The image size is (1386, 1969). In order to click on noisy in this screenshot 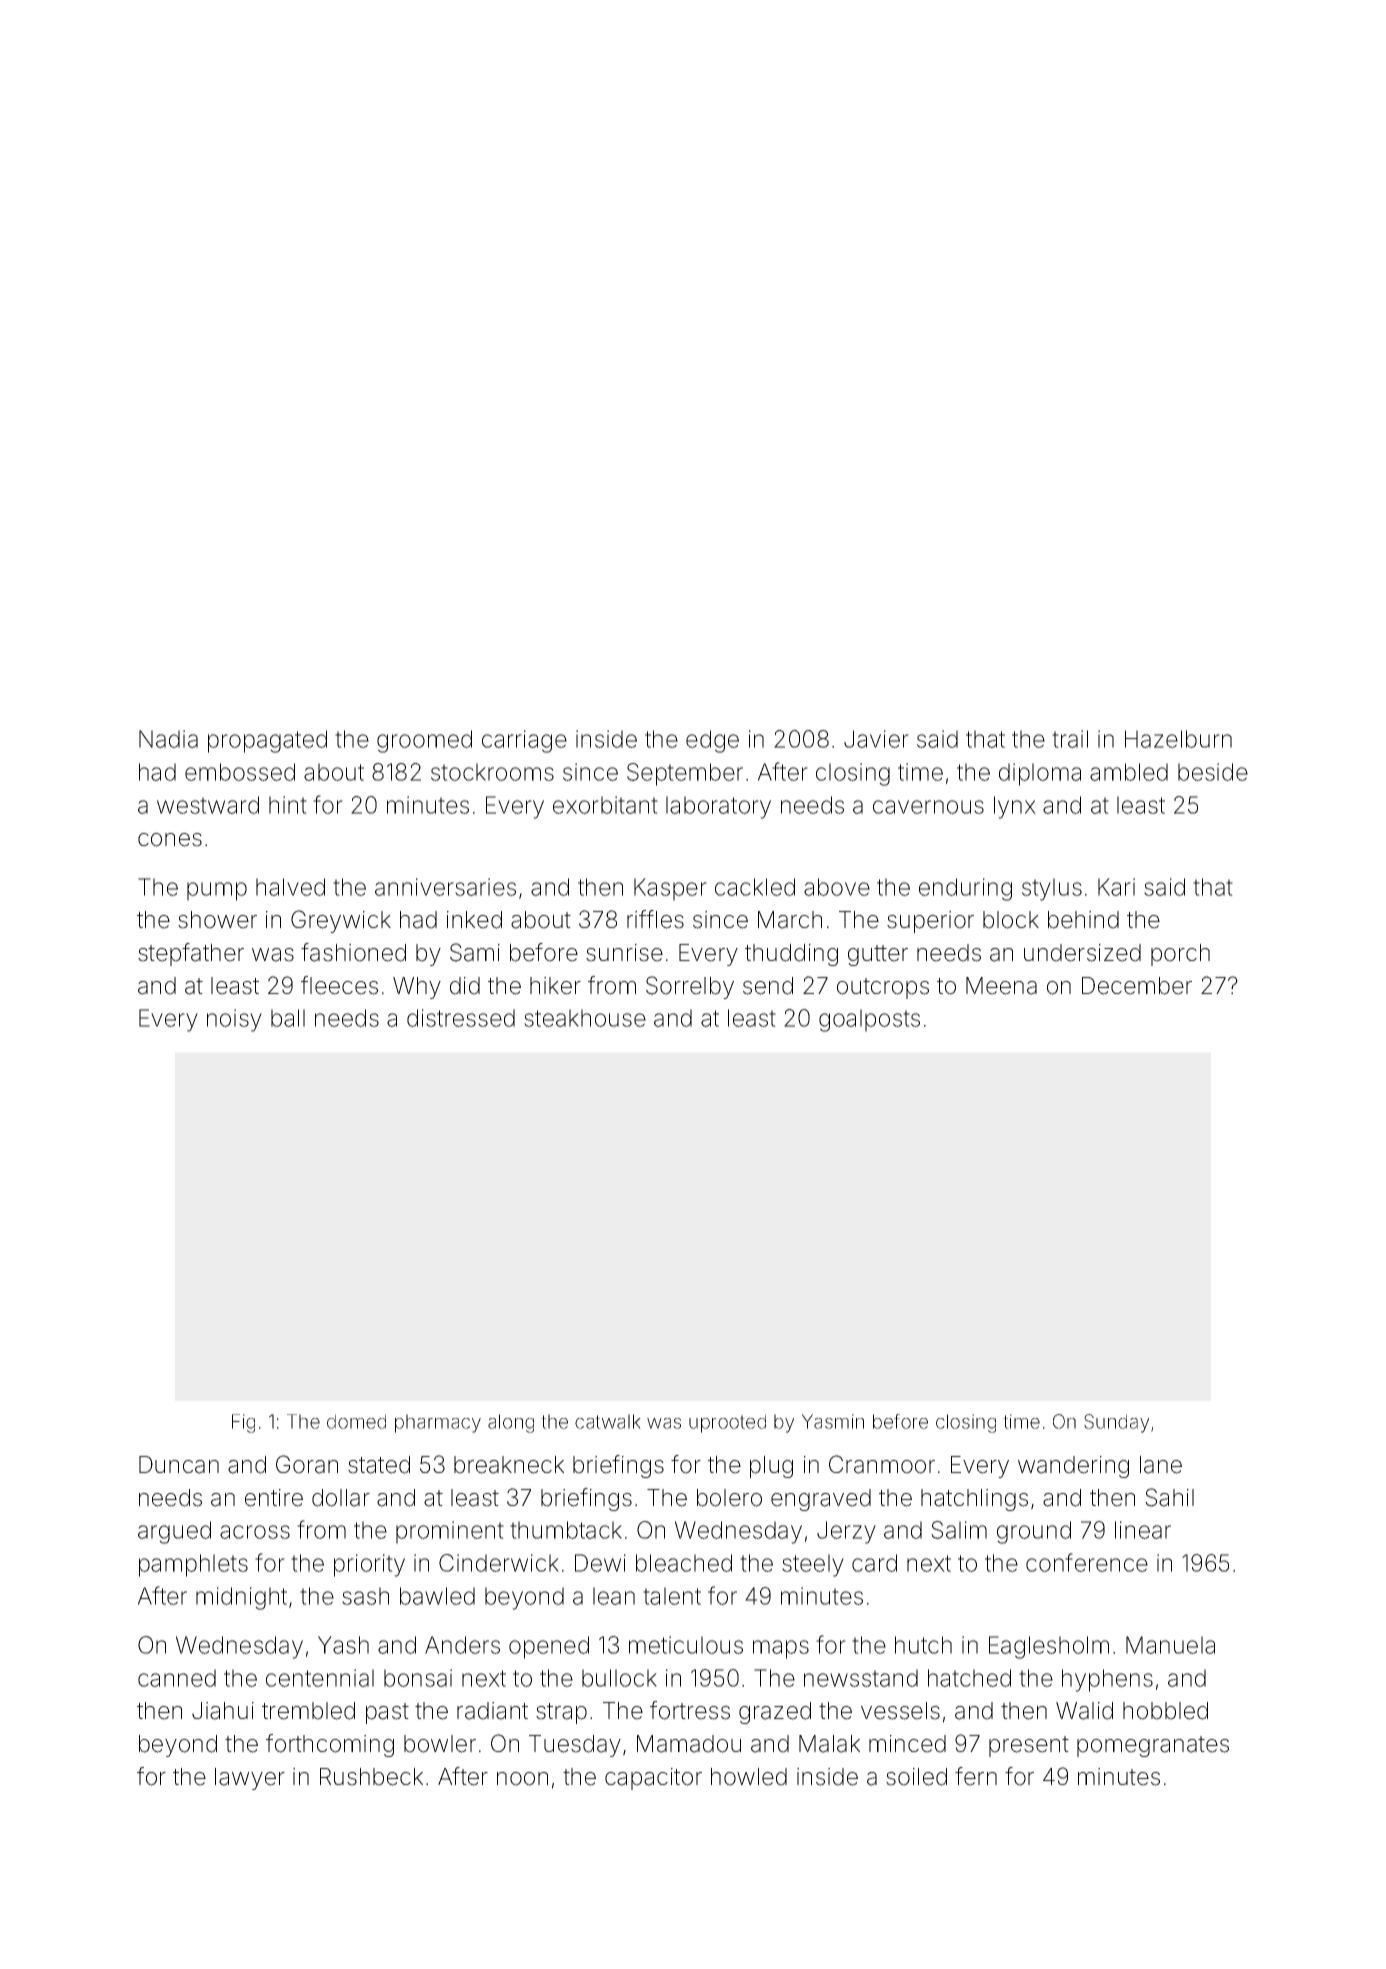, I will do `click(234, 1020)`.
